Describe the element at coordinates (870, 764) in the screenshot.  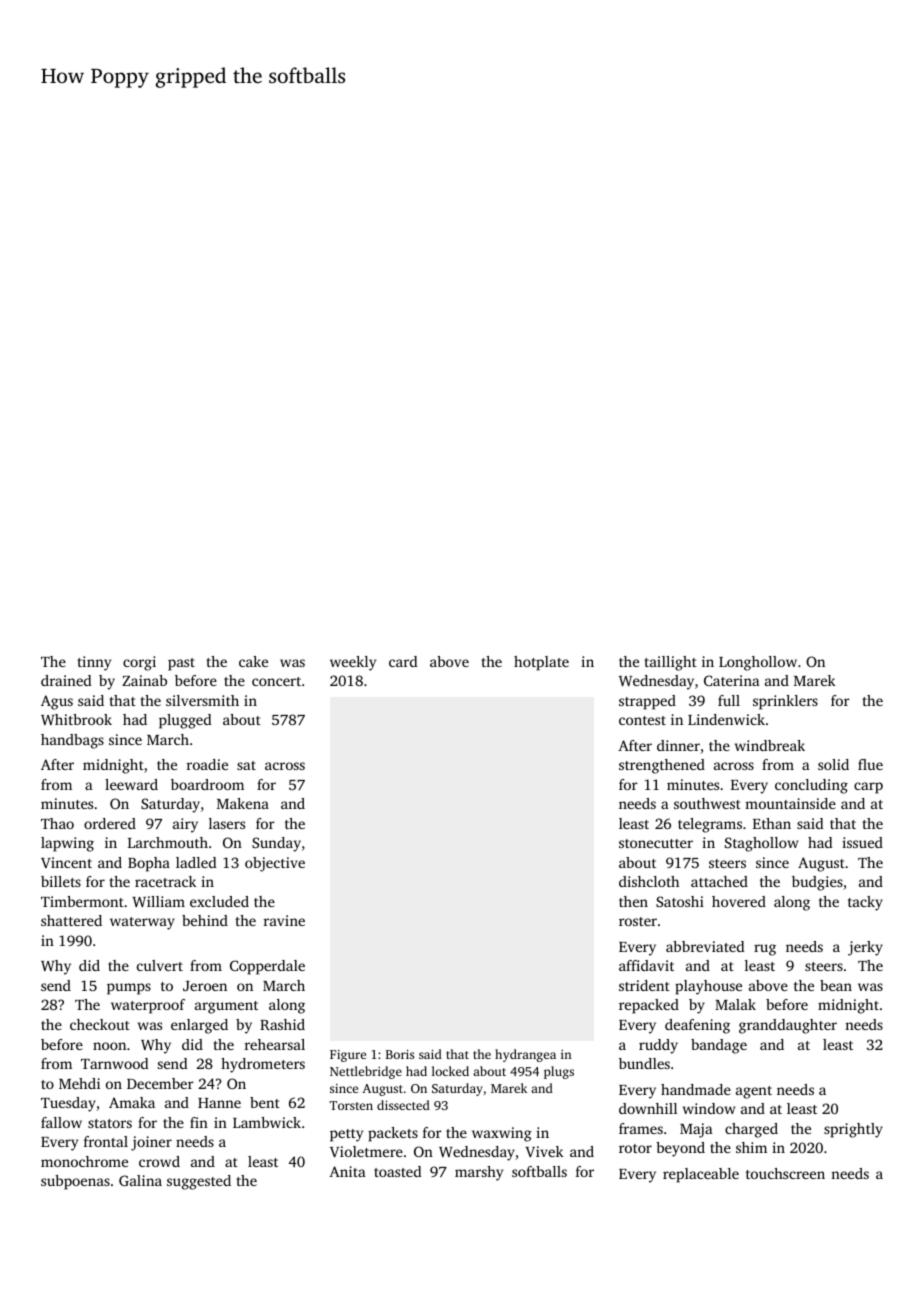
I see `flue` at that location.
